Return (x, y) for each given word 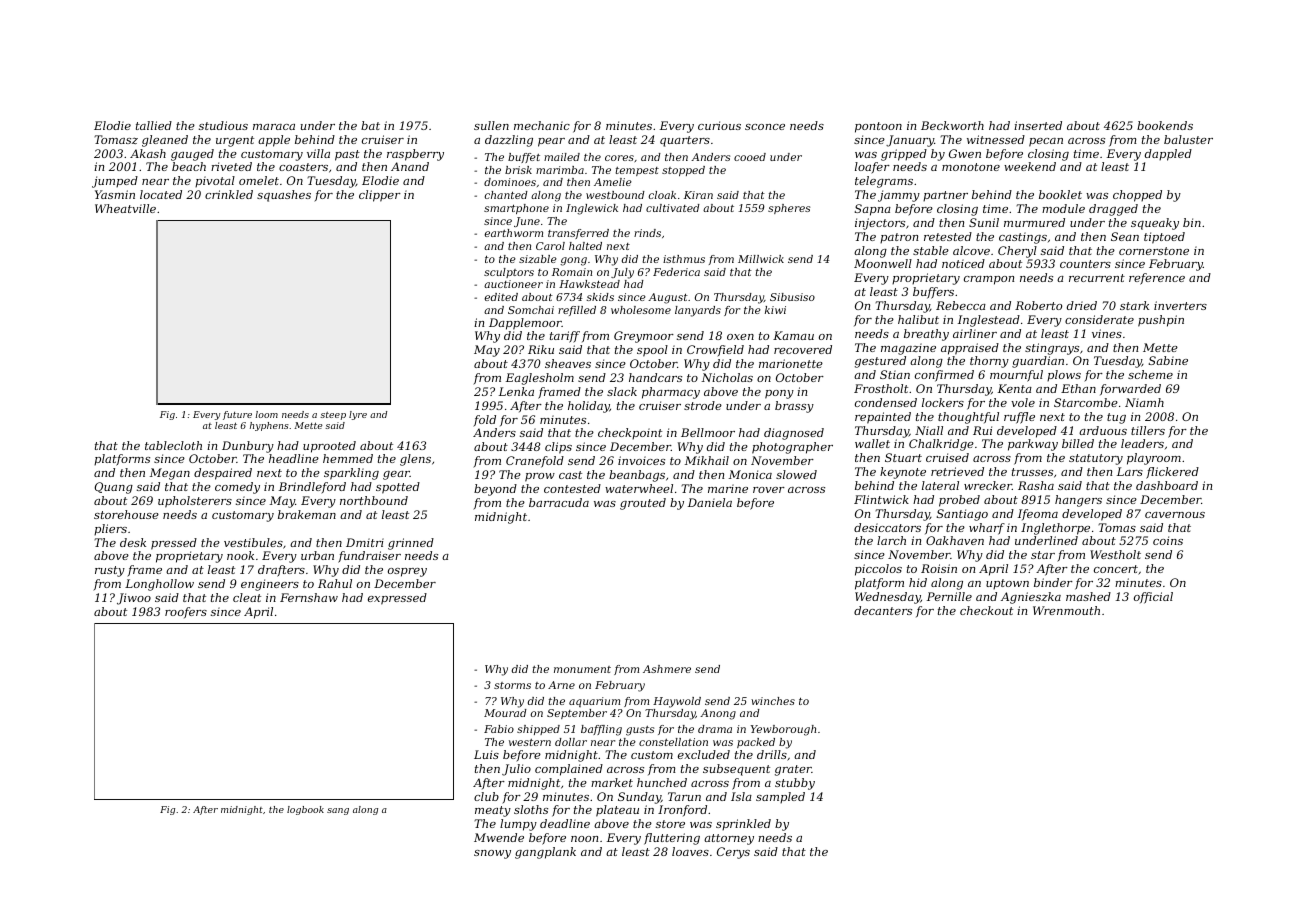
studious (223, 125)
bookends (1165, 125)
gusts (640, 731)
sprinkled (743, 824)
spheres (789, 209)
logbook (305, 810)
